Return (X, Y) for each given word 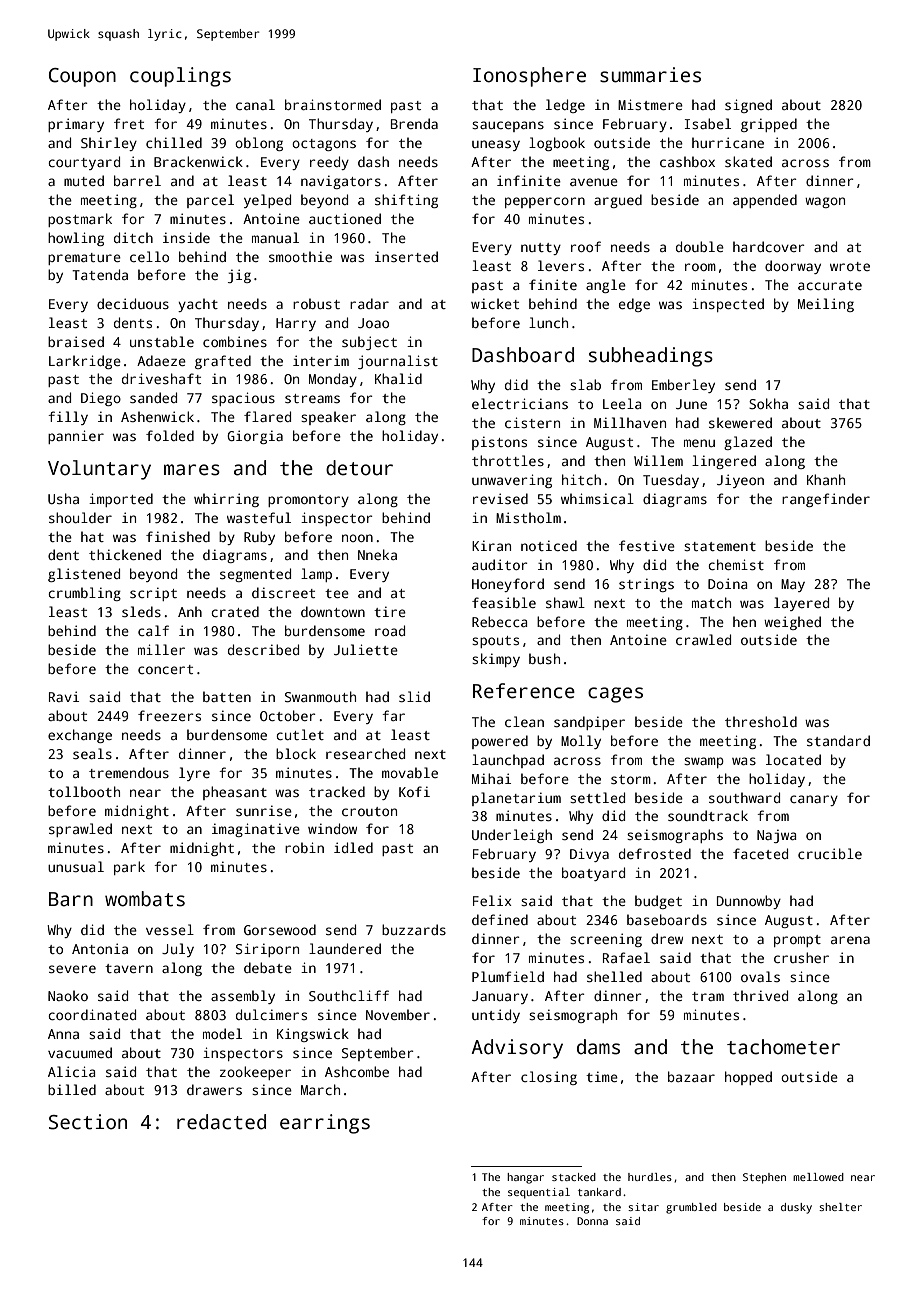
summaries (650, 75)
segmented (255, 575)
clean (524, 721)
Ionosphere (529, 77)
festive (647, 545)
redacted (221, 1122)
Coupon (82, 77)
